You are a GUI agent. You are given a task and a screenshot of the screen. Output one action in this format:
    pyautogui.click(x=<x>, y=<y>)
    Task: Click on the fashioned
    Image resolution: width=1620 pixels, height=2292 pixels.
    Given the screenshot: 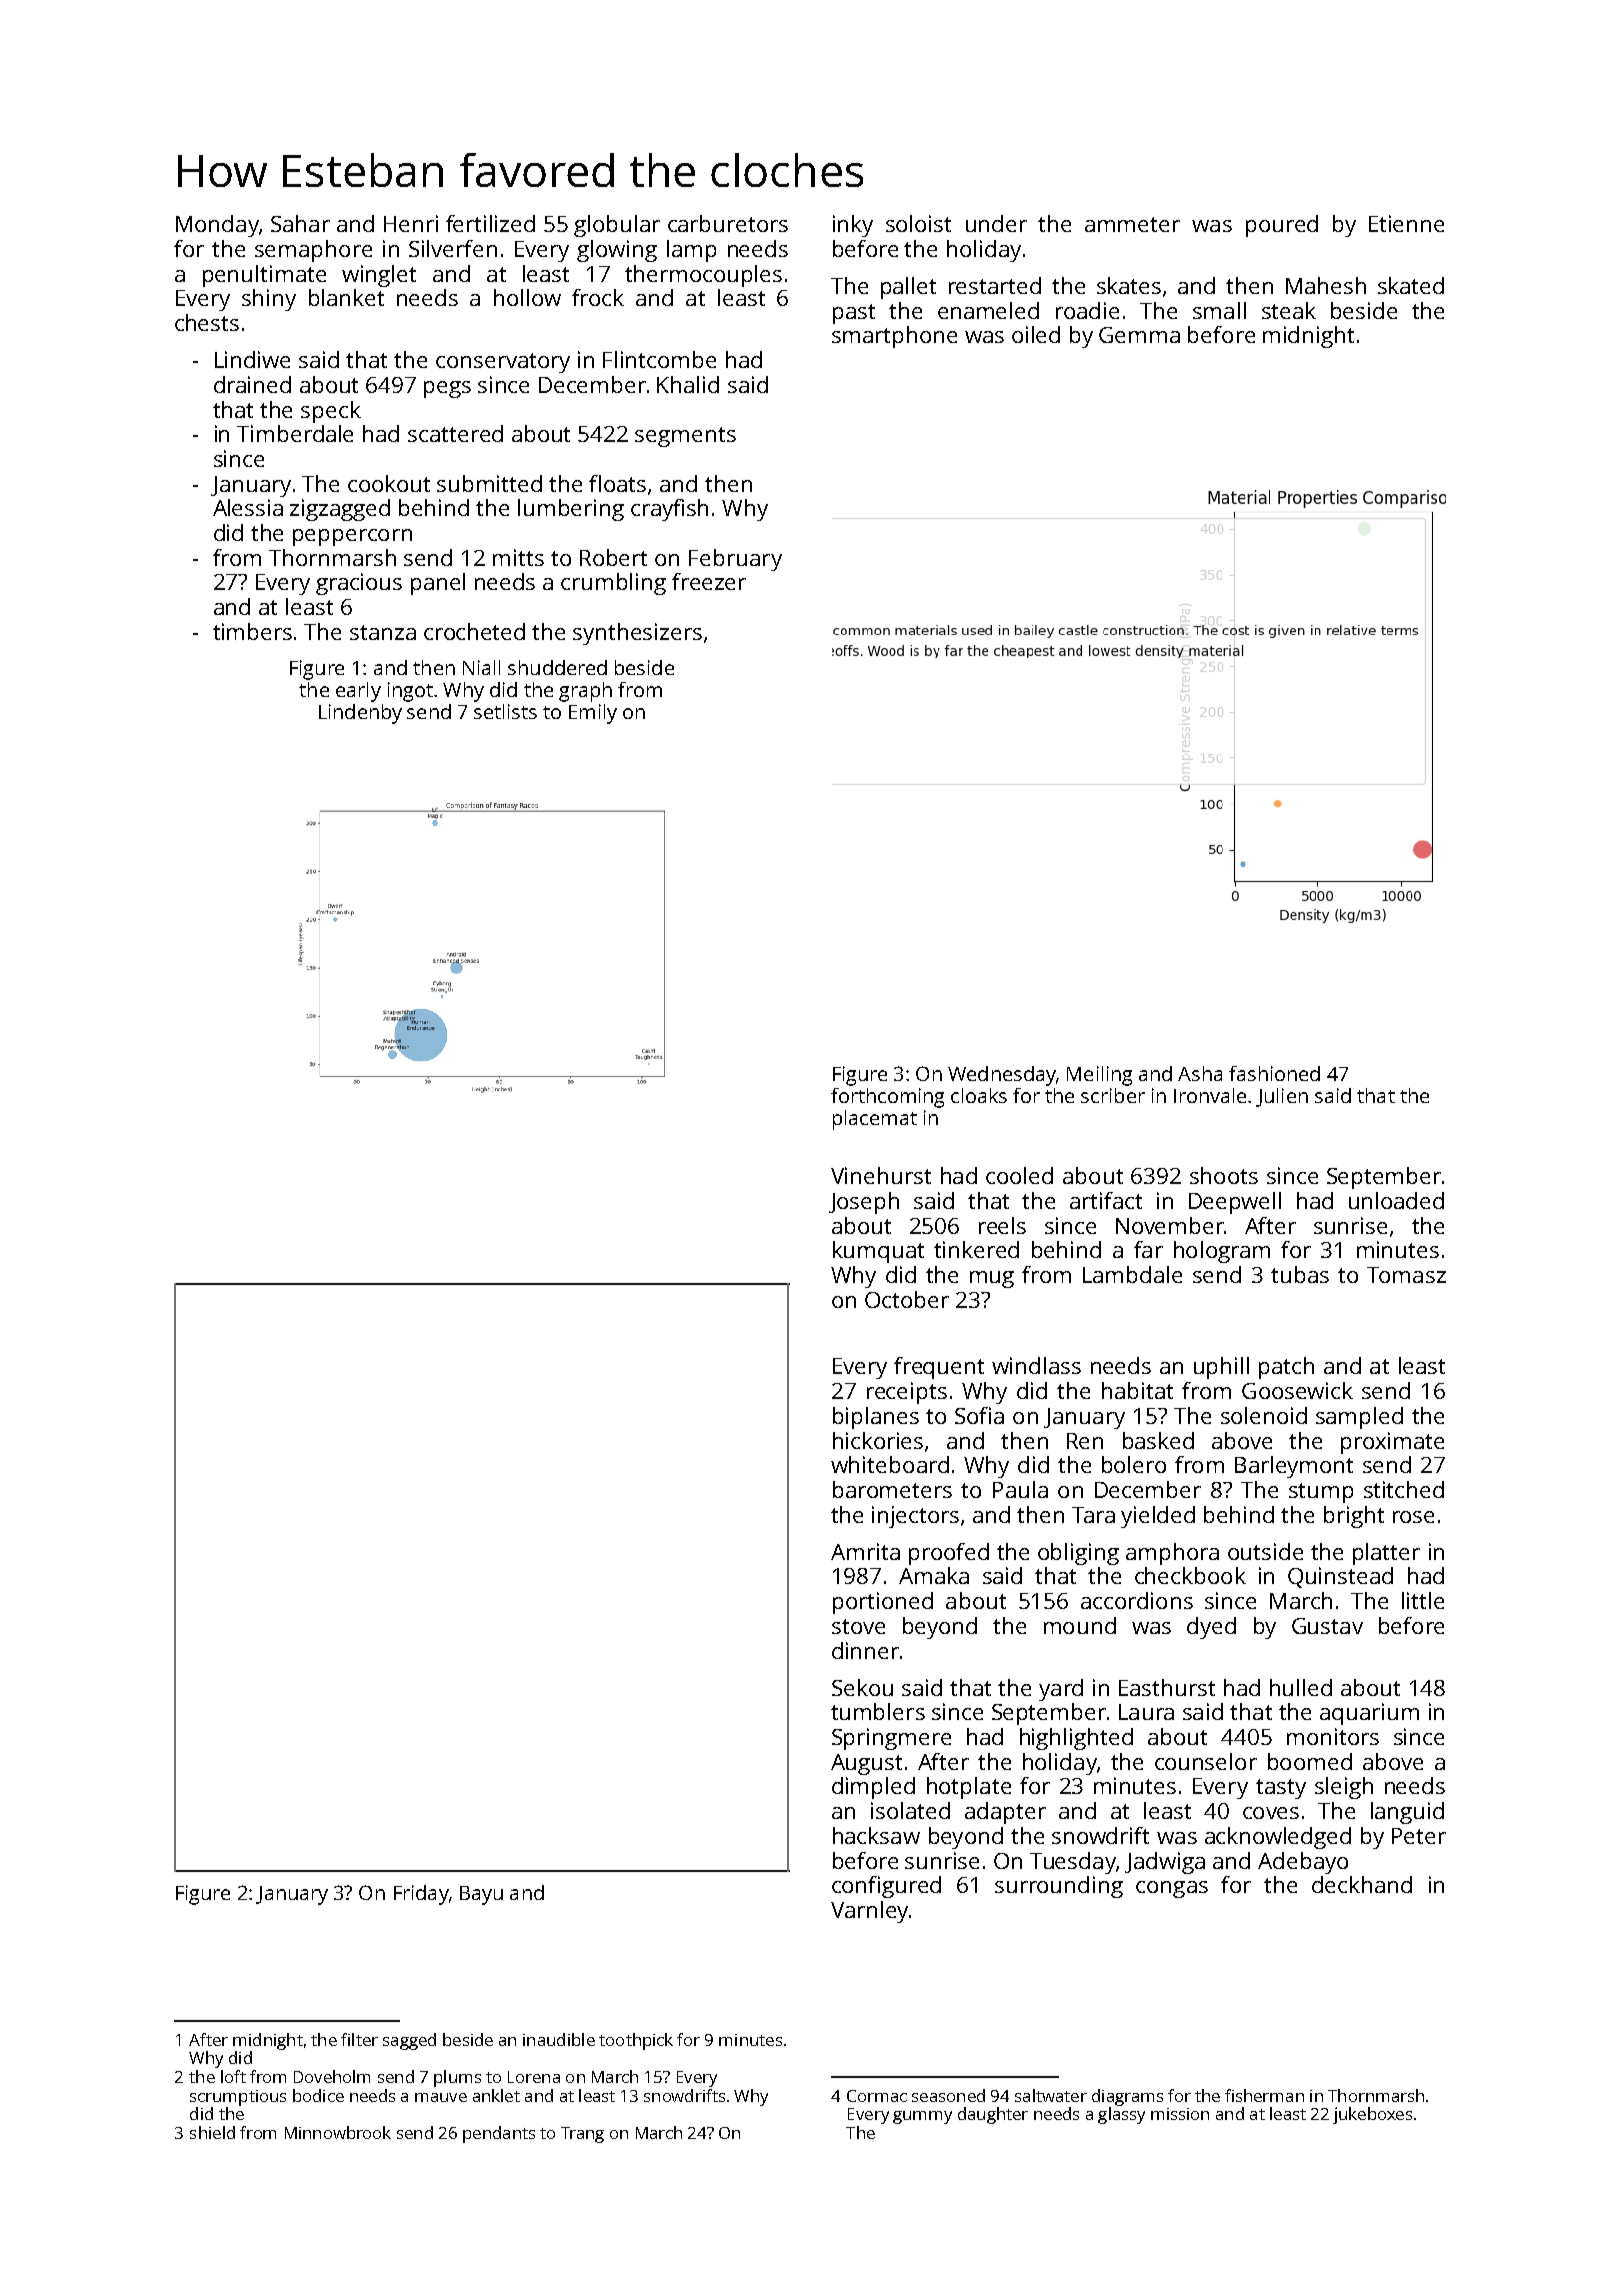 What is the action you would take?
    pyautogui.click(x=1274, y=1073)
